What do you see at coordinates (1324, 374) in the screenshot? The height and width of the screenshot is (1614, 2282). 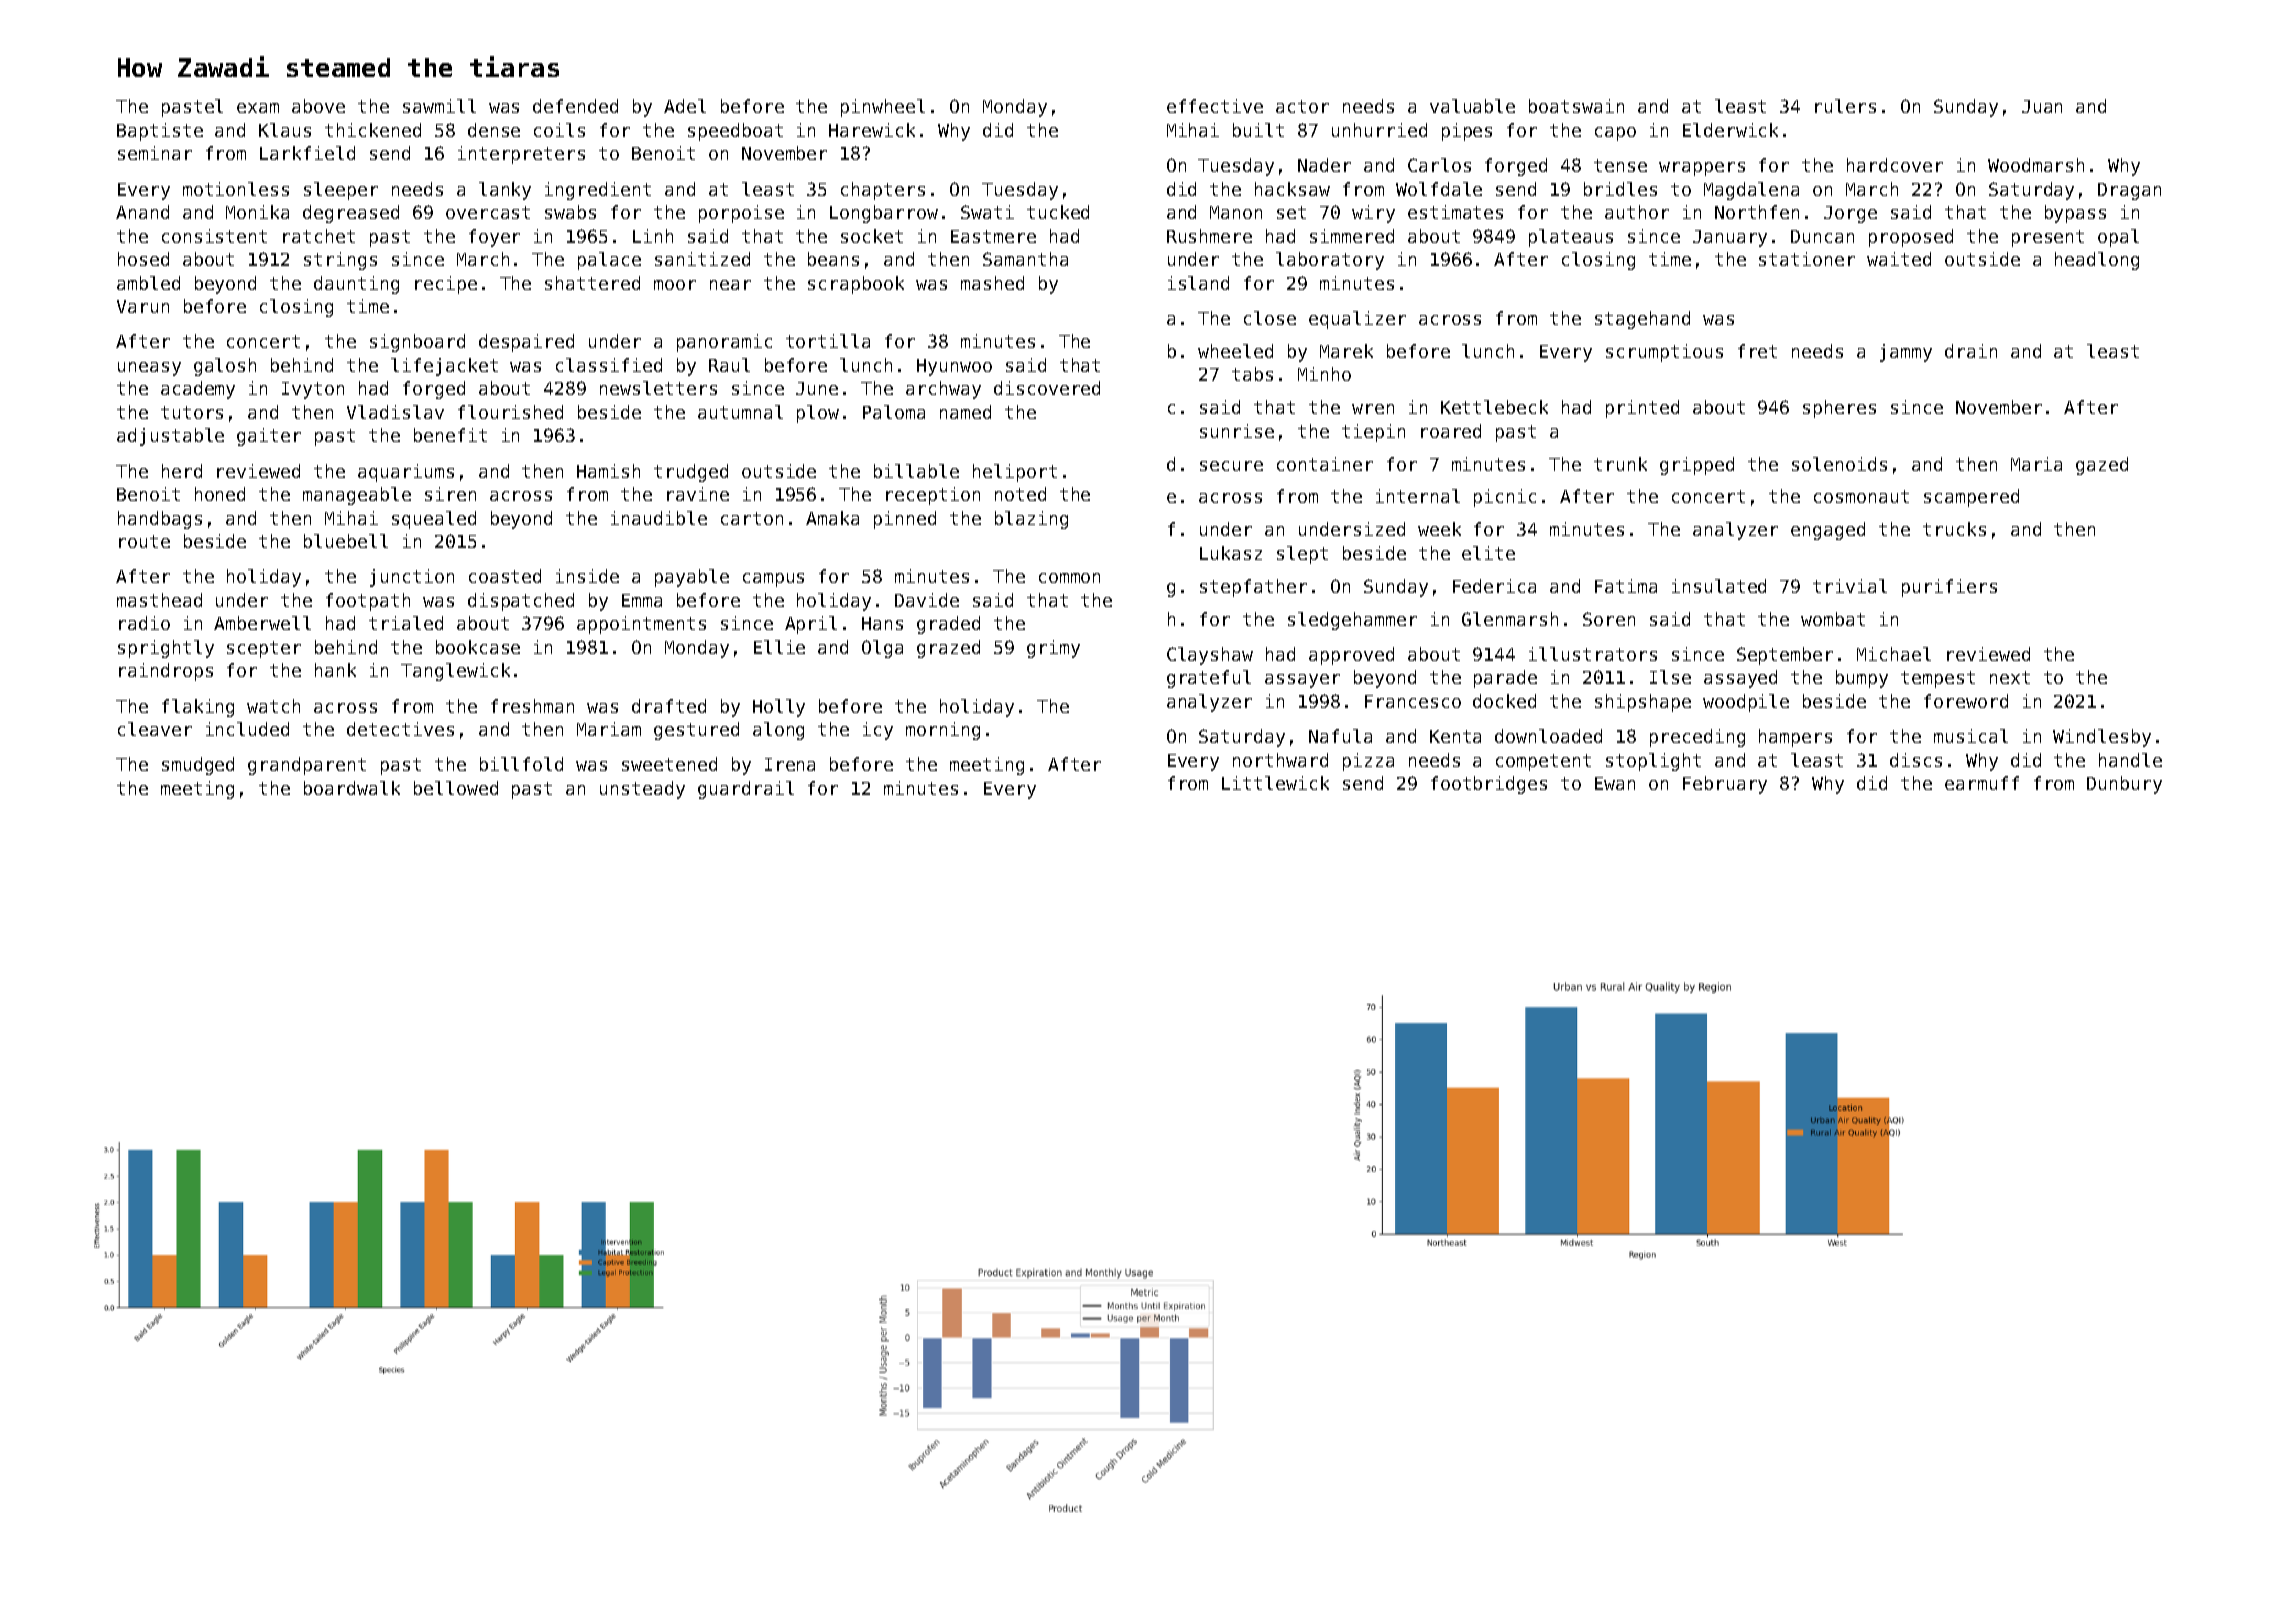 I see `Minho` at bounding box center [1324, 374].
